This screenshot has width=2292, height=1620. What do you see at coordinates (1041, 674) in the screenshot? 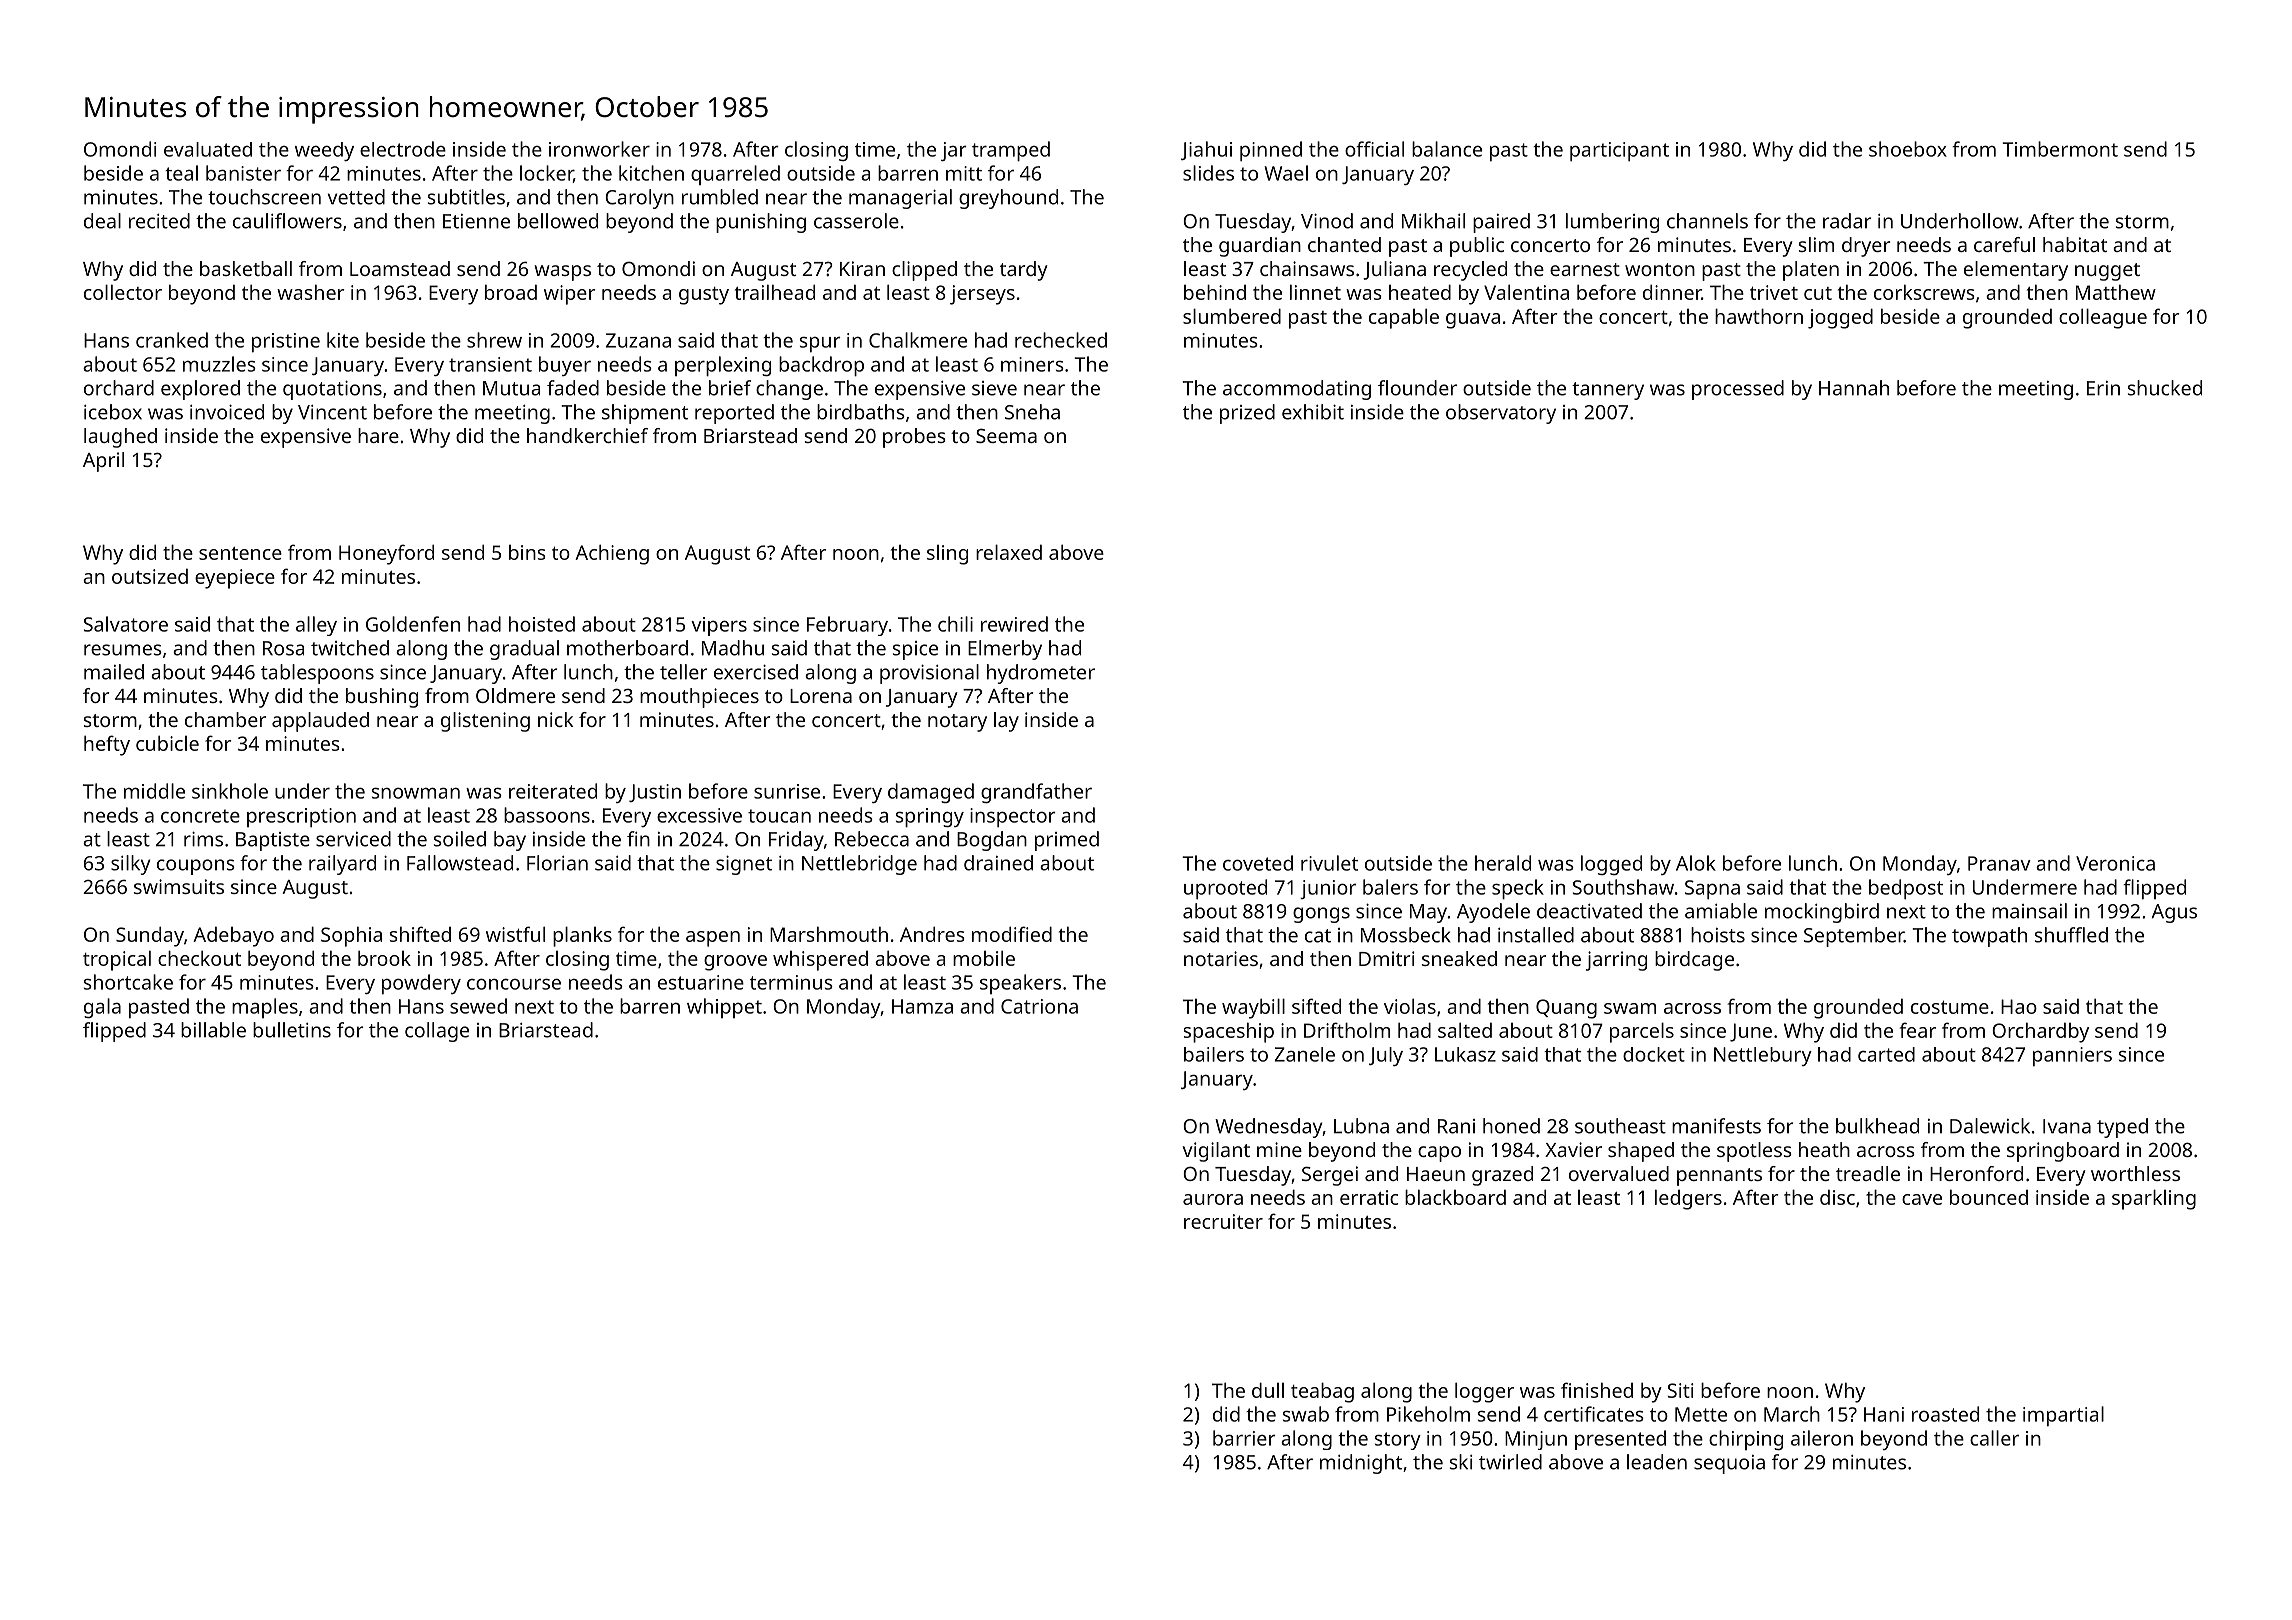
I see `hydrometer` at bounding box center [1041, 674].
